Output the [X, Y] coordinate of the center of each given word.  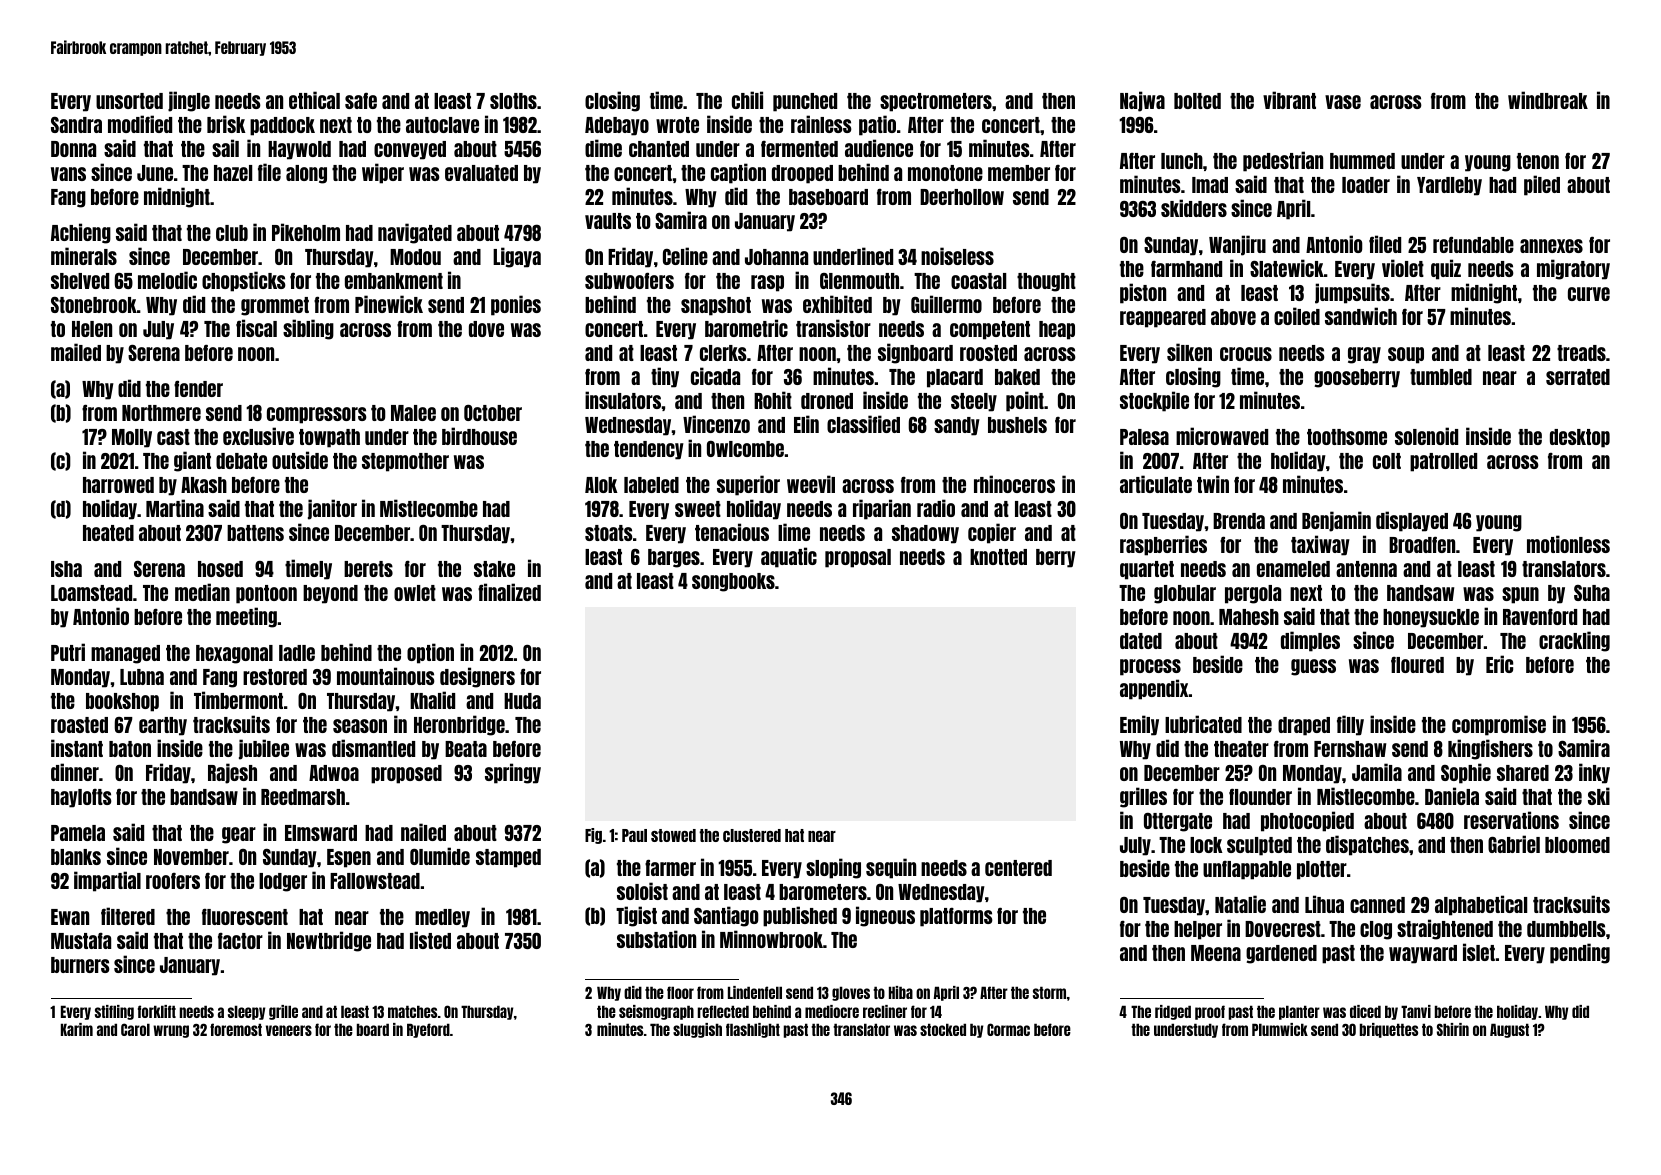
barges [674, 558]
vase [1343, 102]
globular [1185, 594]
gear [239, 835]
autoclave [442, 125]
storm [1049, 992]
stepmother [405, 462]
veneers [289, 1030]
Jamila [1377, 772]
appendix [1154, 689]
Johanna [776, 257]
